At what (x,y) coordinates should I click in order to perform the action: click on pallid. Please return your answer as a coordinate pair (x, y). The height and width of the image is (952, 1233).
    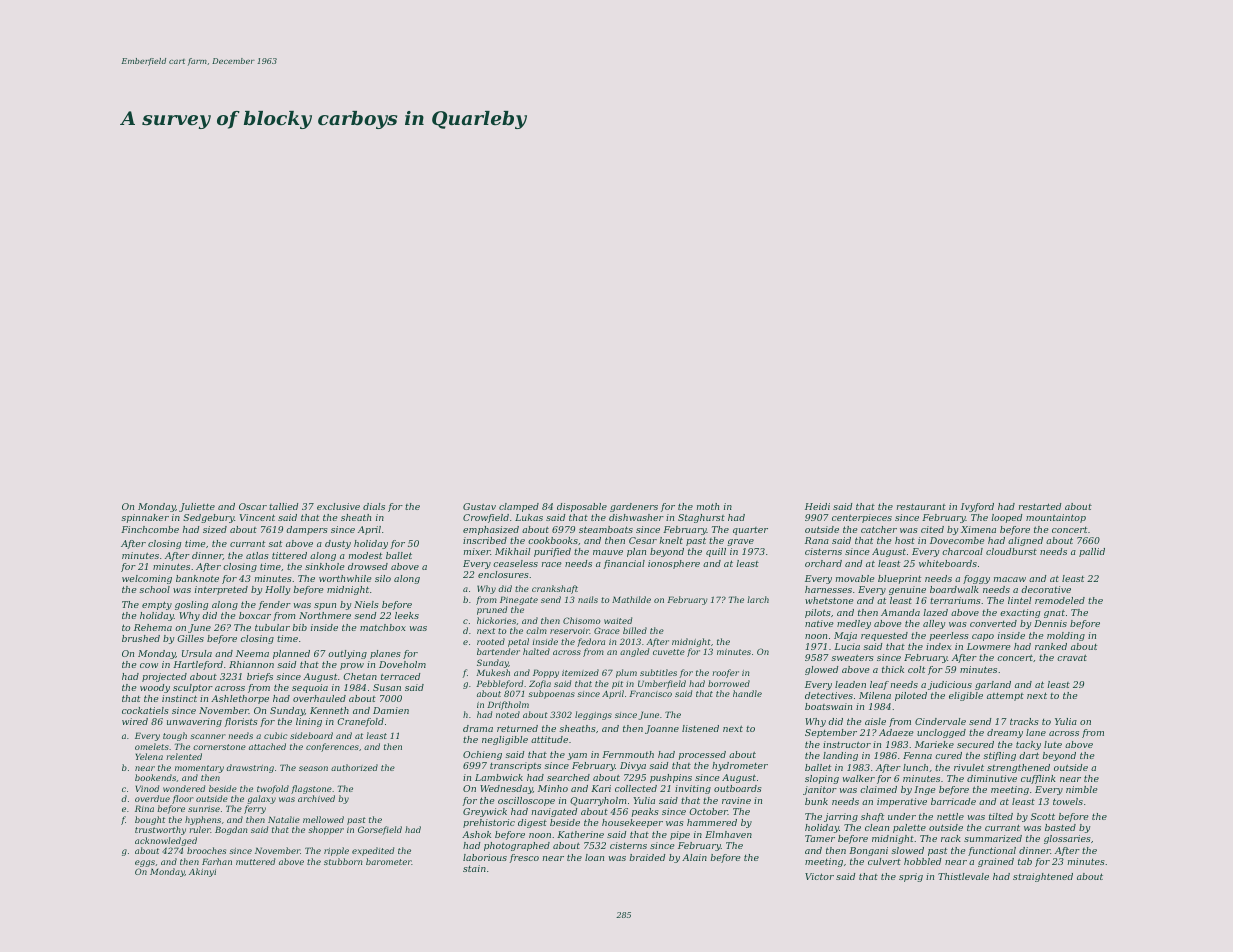
    Looking at the image, I should click on (1092, 552).
